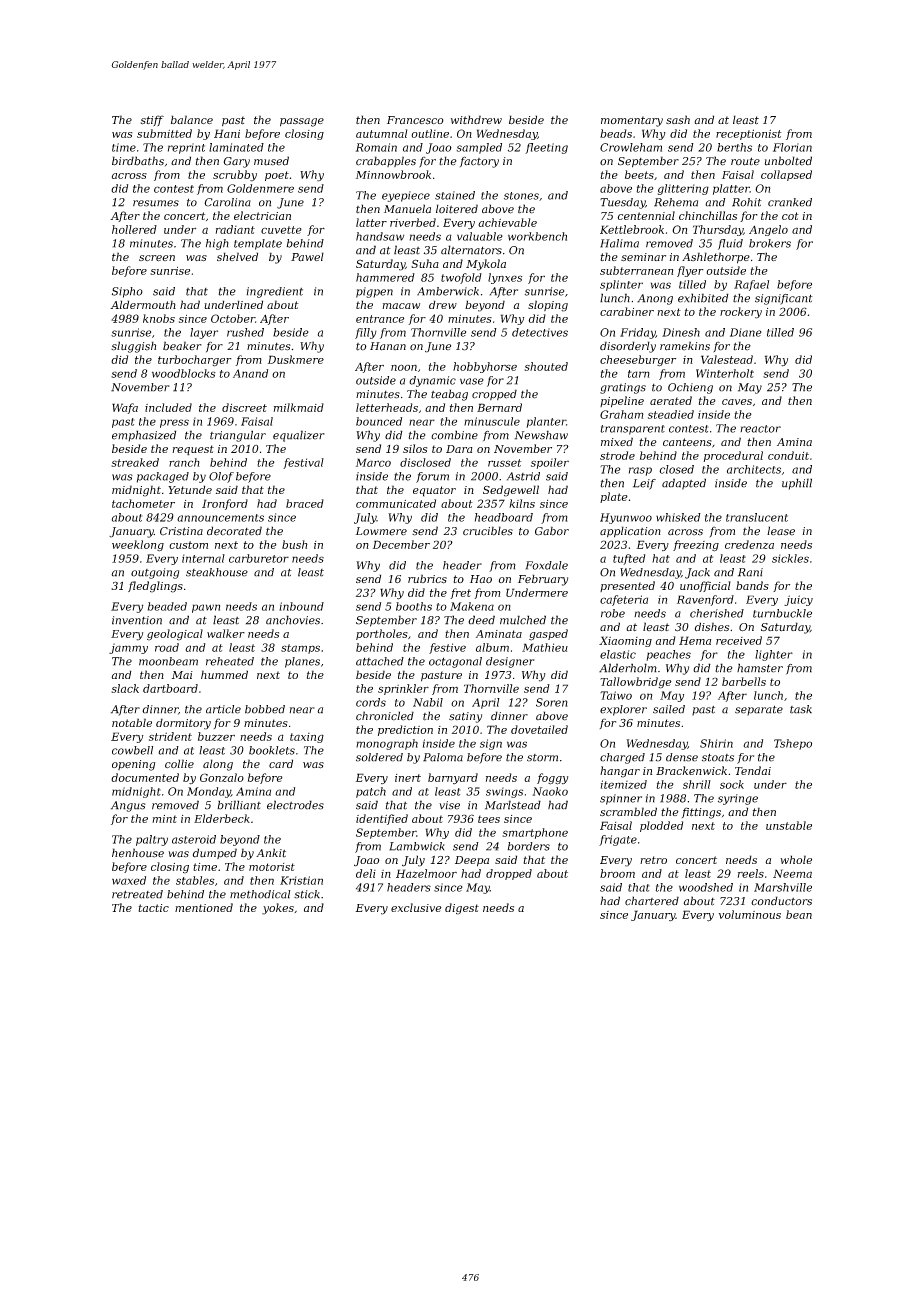 Image resolution: width=924 pixels, height=1308 pixels. Describe the element at coordinates (135, 462) in the screenshot. I see `streaked` at that location.
